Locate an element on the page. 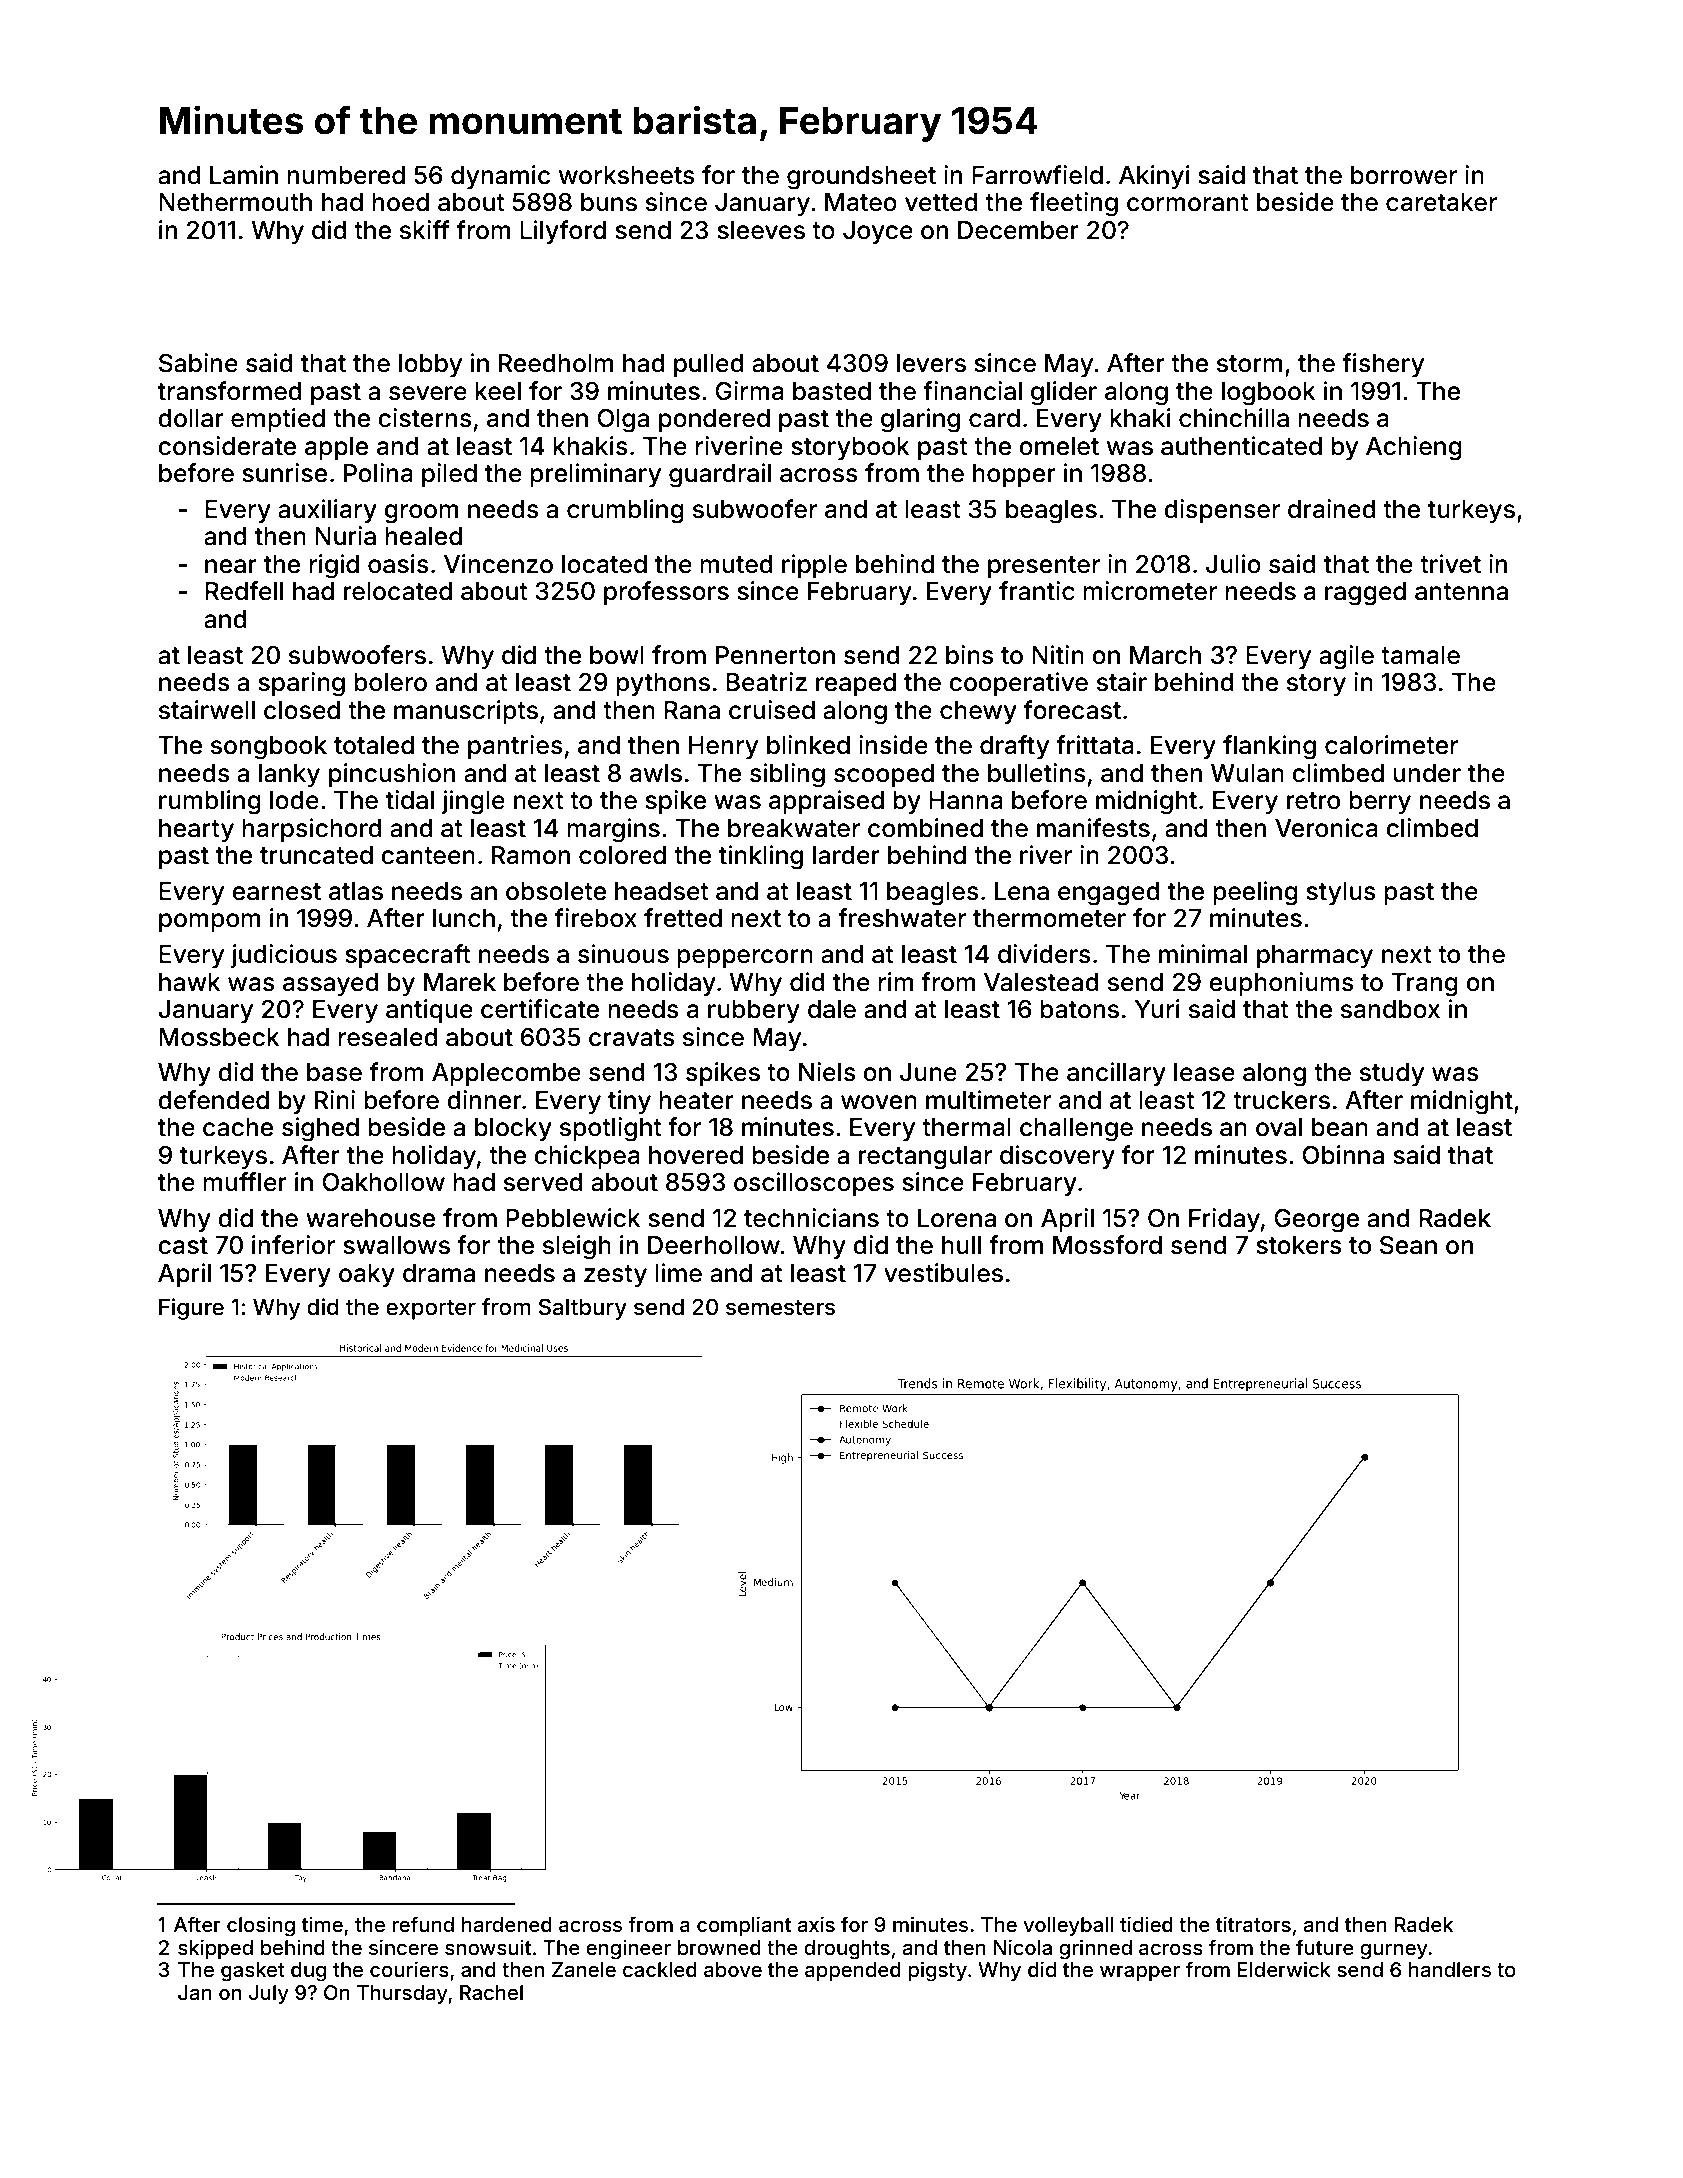 The height and width of the image is (2178, 1683). dynamic is located at coordinates (500, 177).
